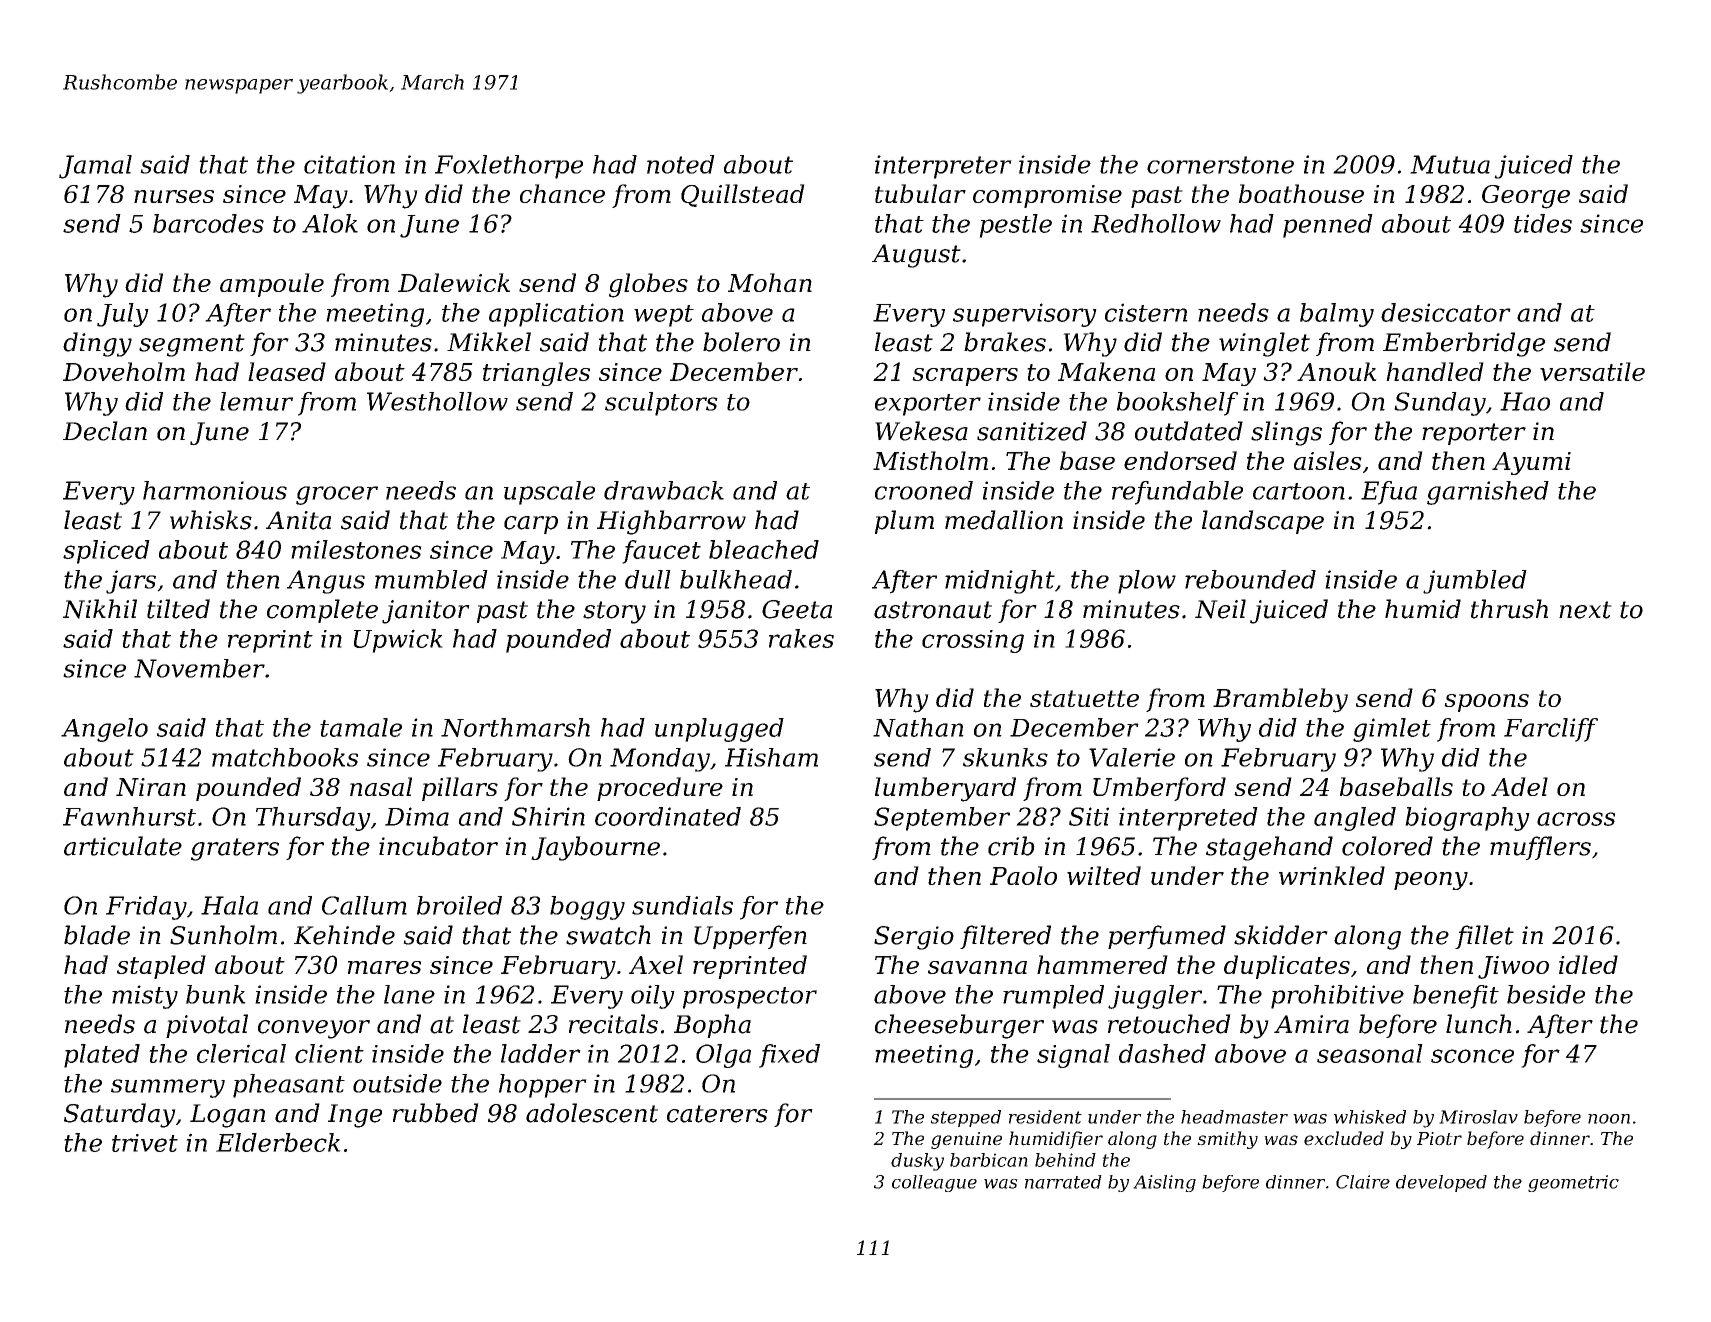 Image resolution: width=1711 pixels, height=1322 pixels. I want to click on bunk, so click(216, 994).
